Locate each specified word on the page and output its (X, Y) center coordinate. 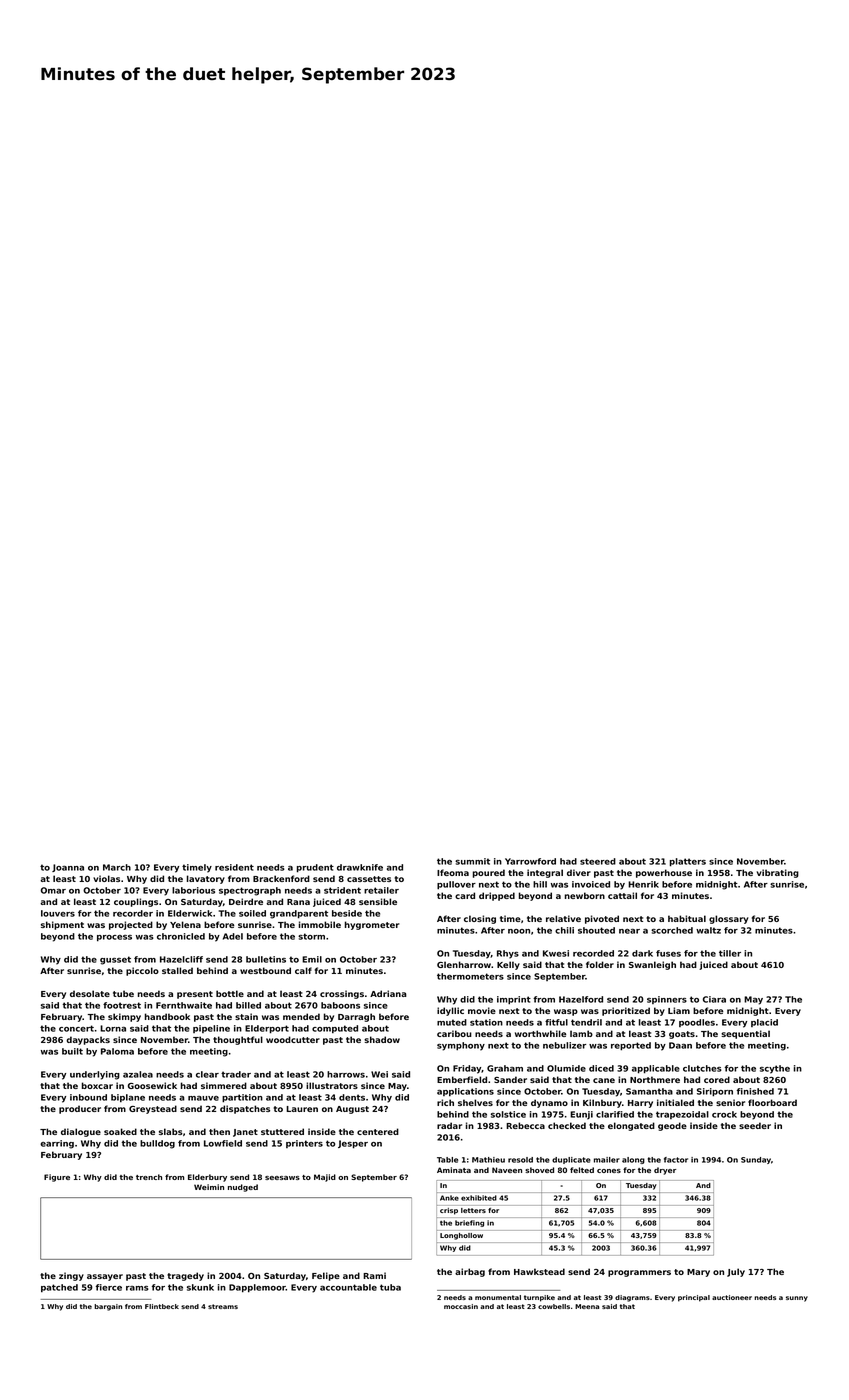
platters (688, 862)
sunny (797, 1299)
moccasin (461, 1306)
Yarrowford (530, 861)
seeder (755, 1125)
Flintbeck (162, 1306)
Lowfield (223, 1143)
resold (520, 1160)
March (117, 867)
